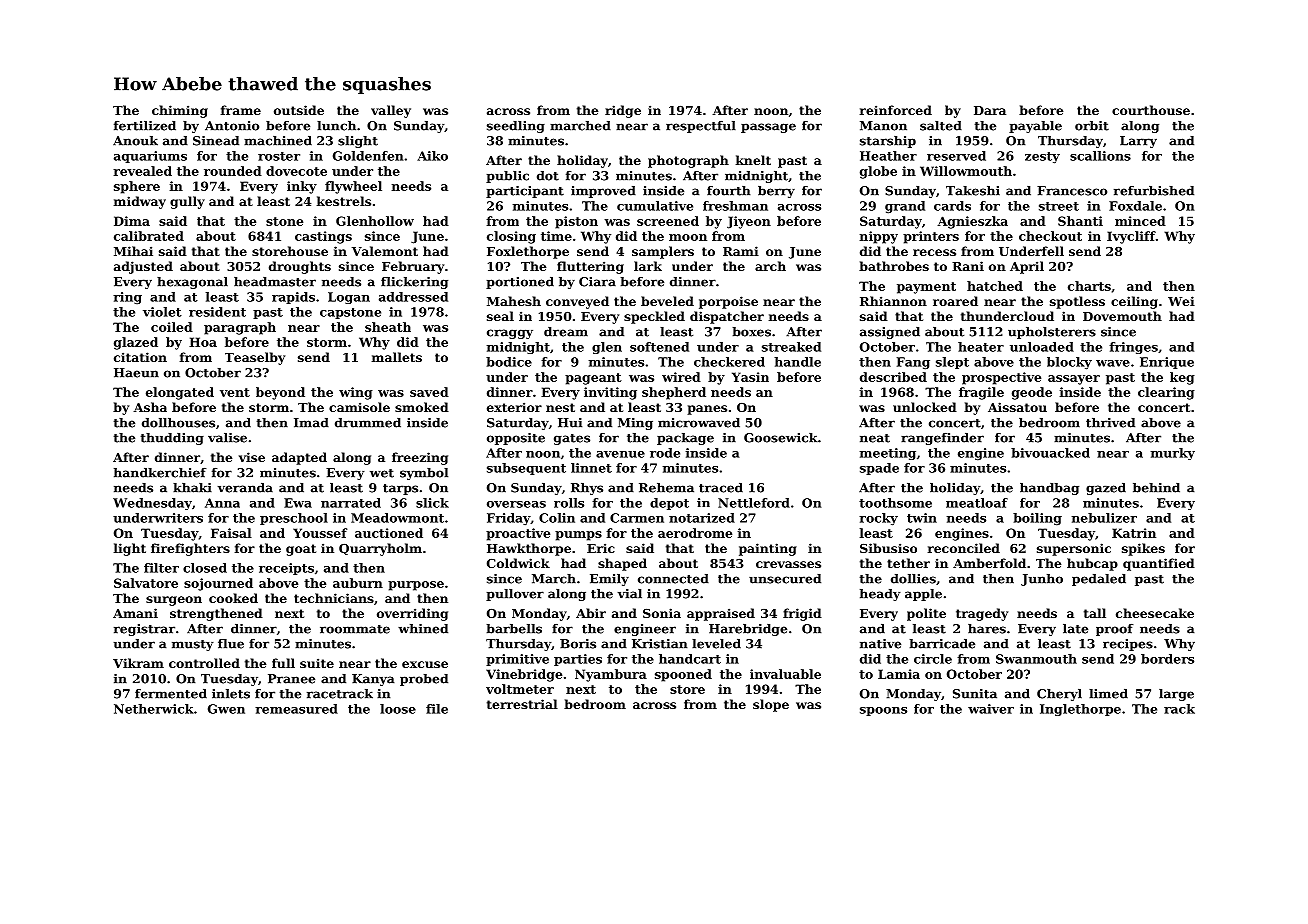  What do you see at coordinates (509, 362) in the page?
I see `bodice` at bounding box center [509, 362].
